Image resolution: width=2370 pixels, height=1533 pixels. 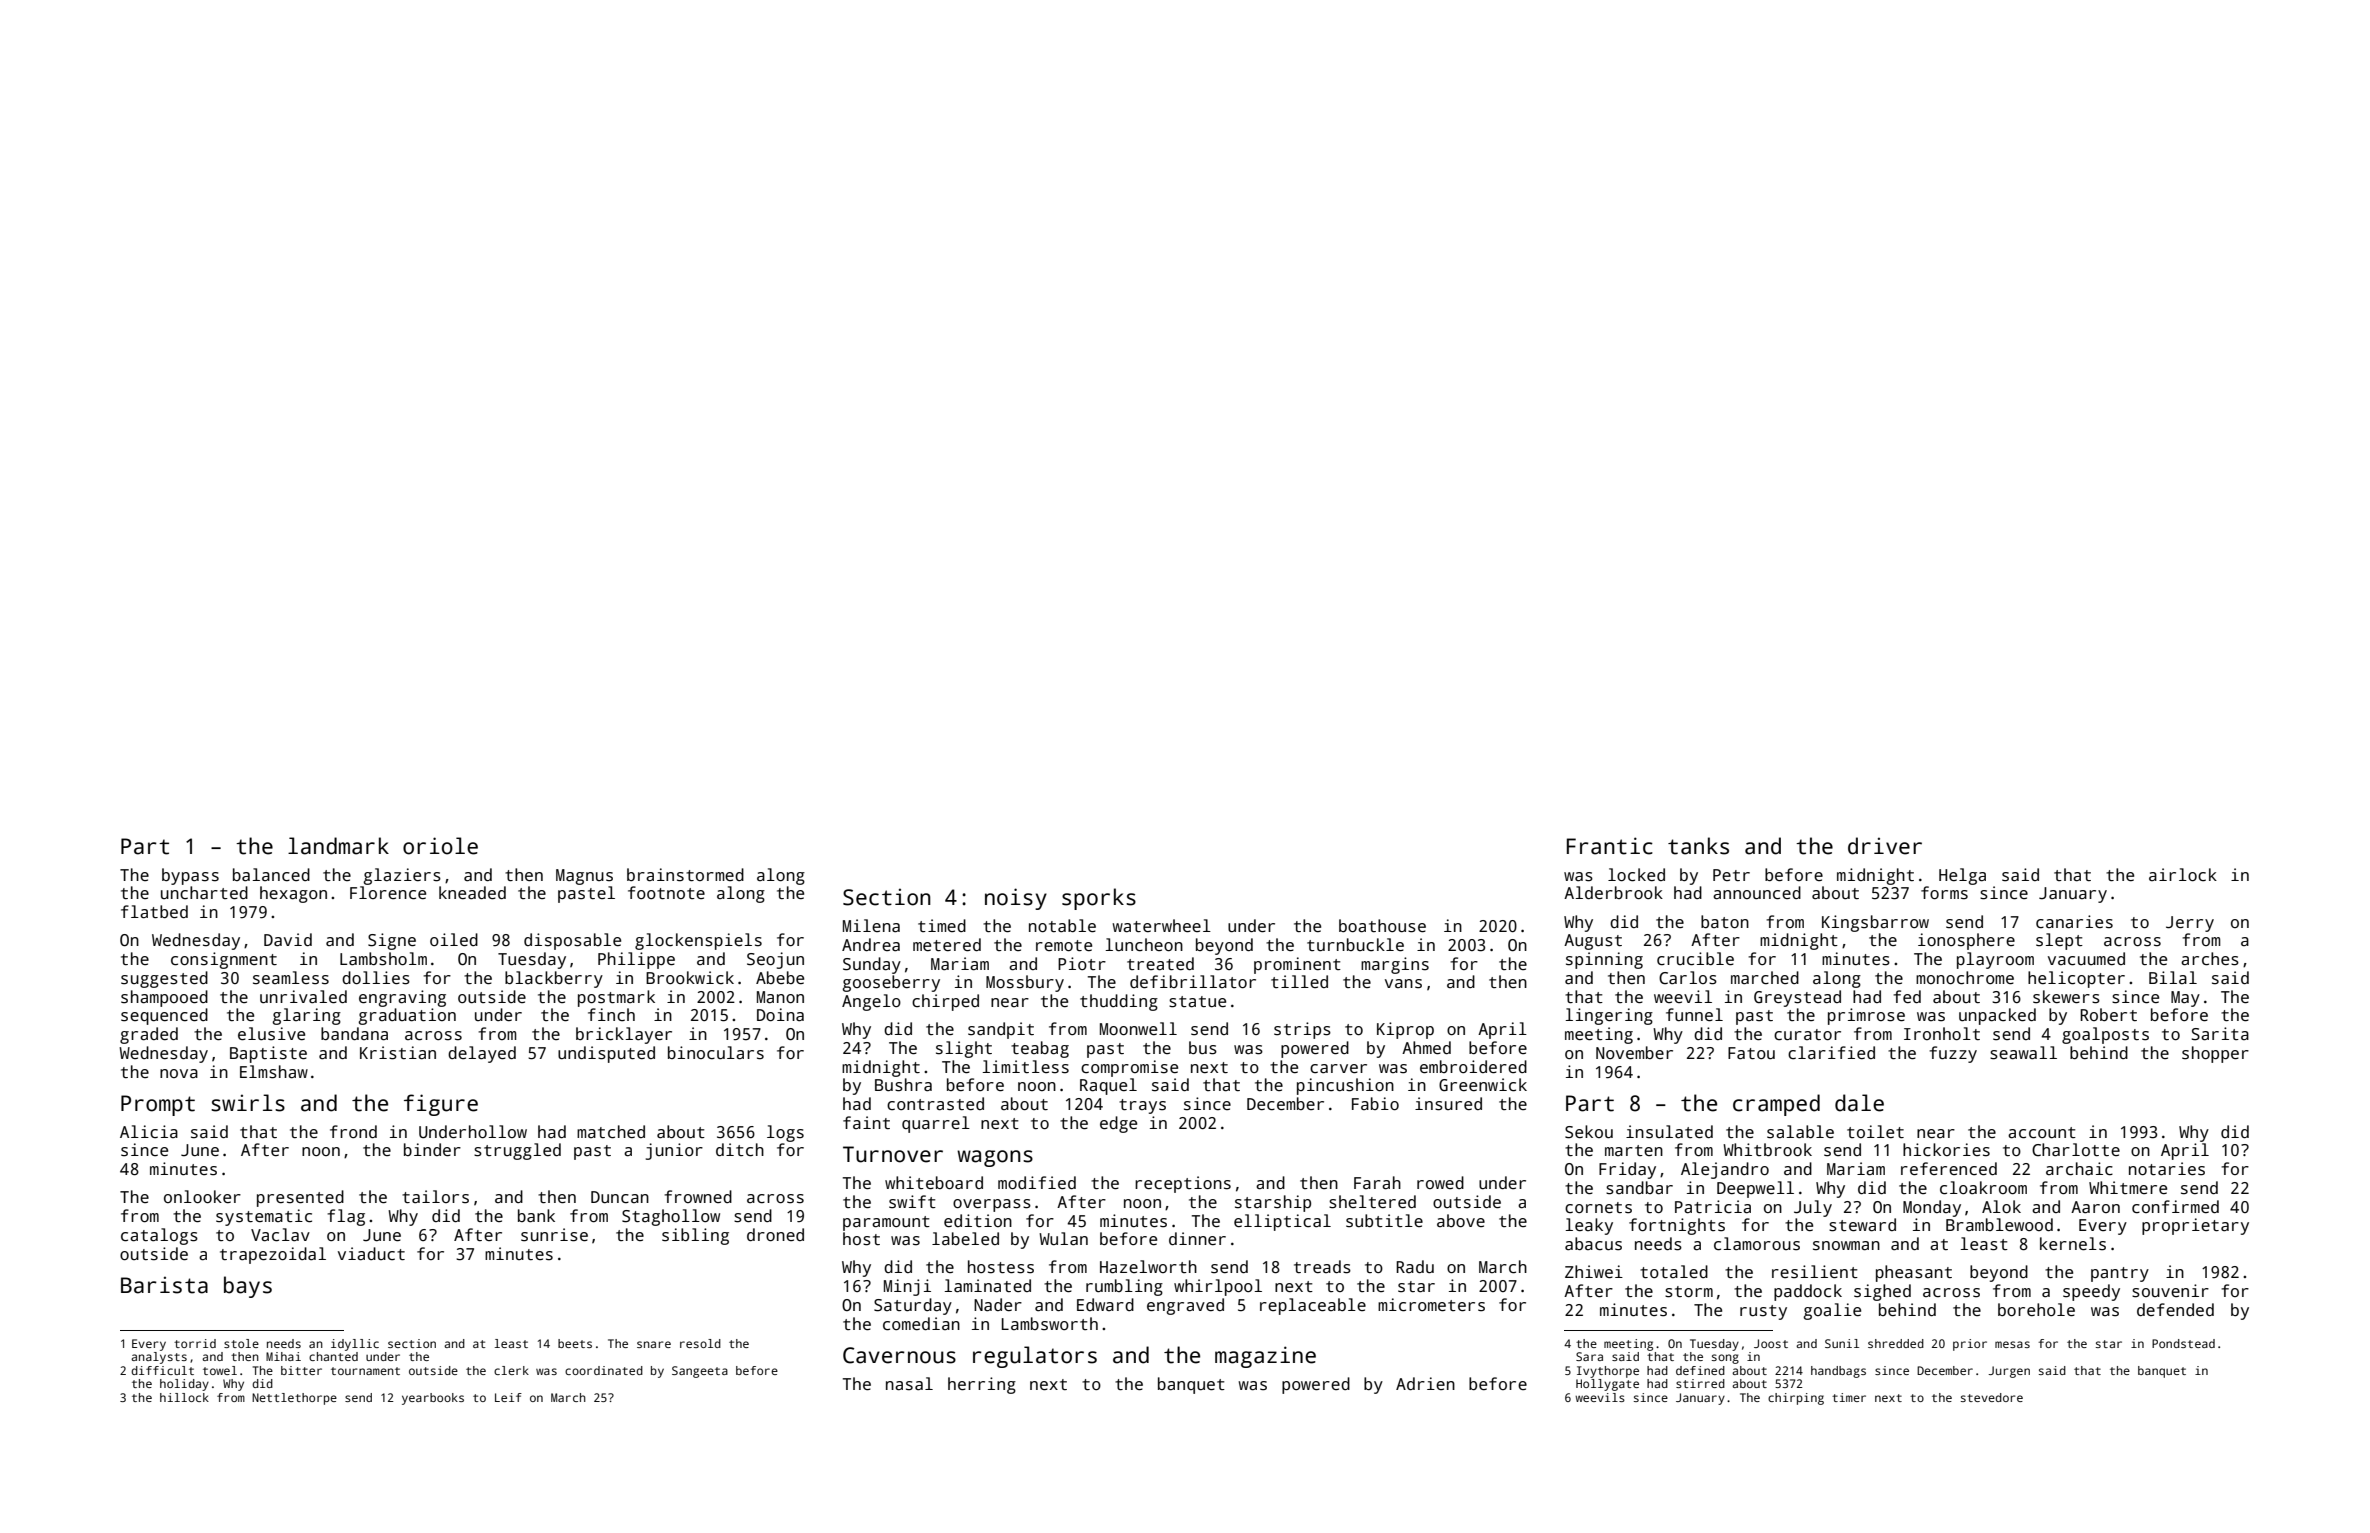 I want to click on Alicia, so click(x=149, y=1132).
